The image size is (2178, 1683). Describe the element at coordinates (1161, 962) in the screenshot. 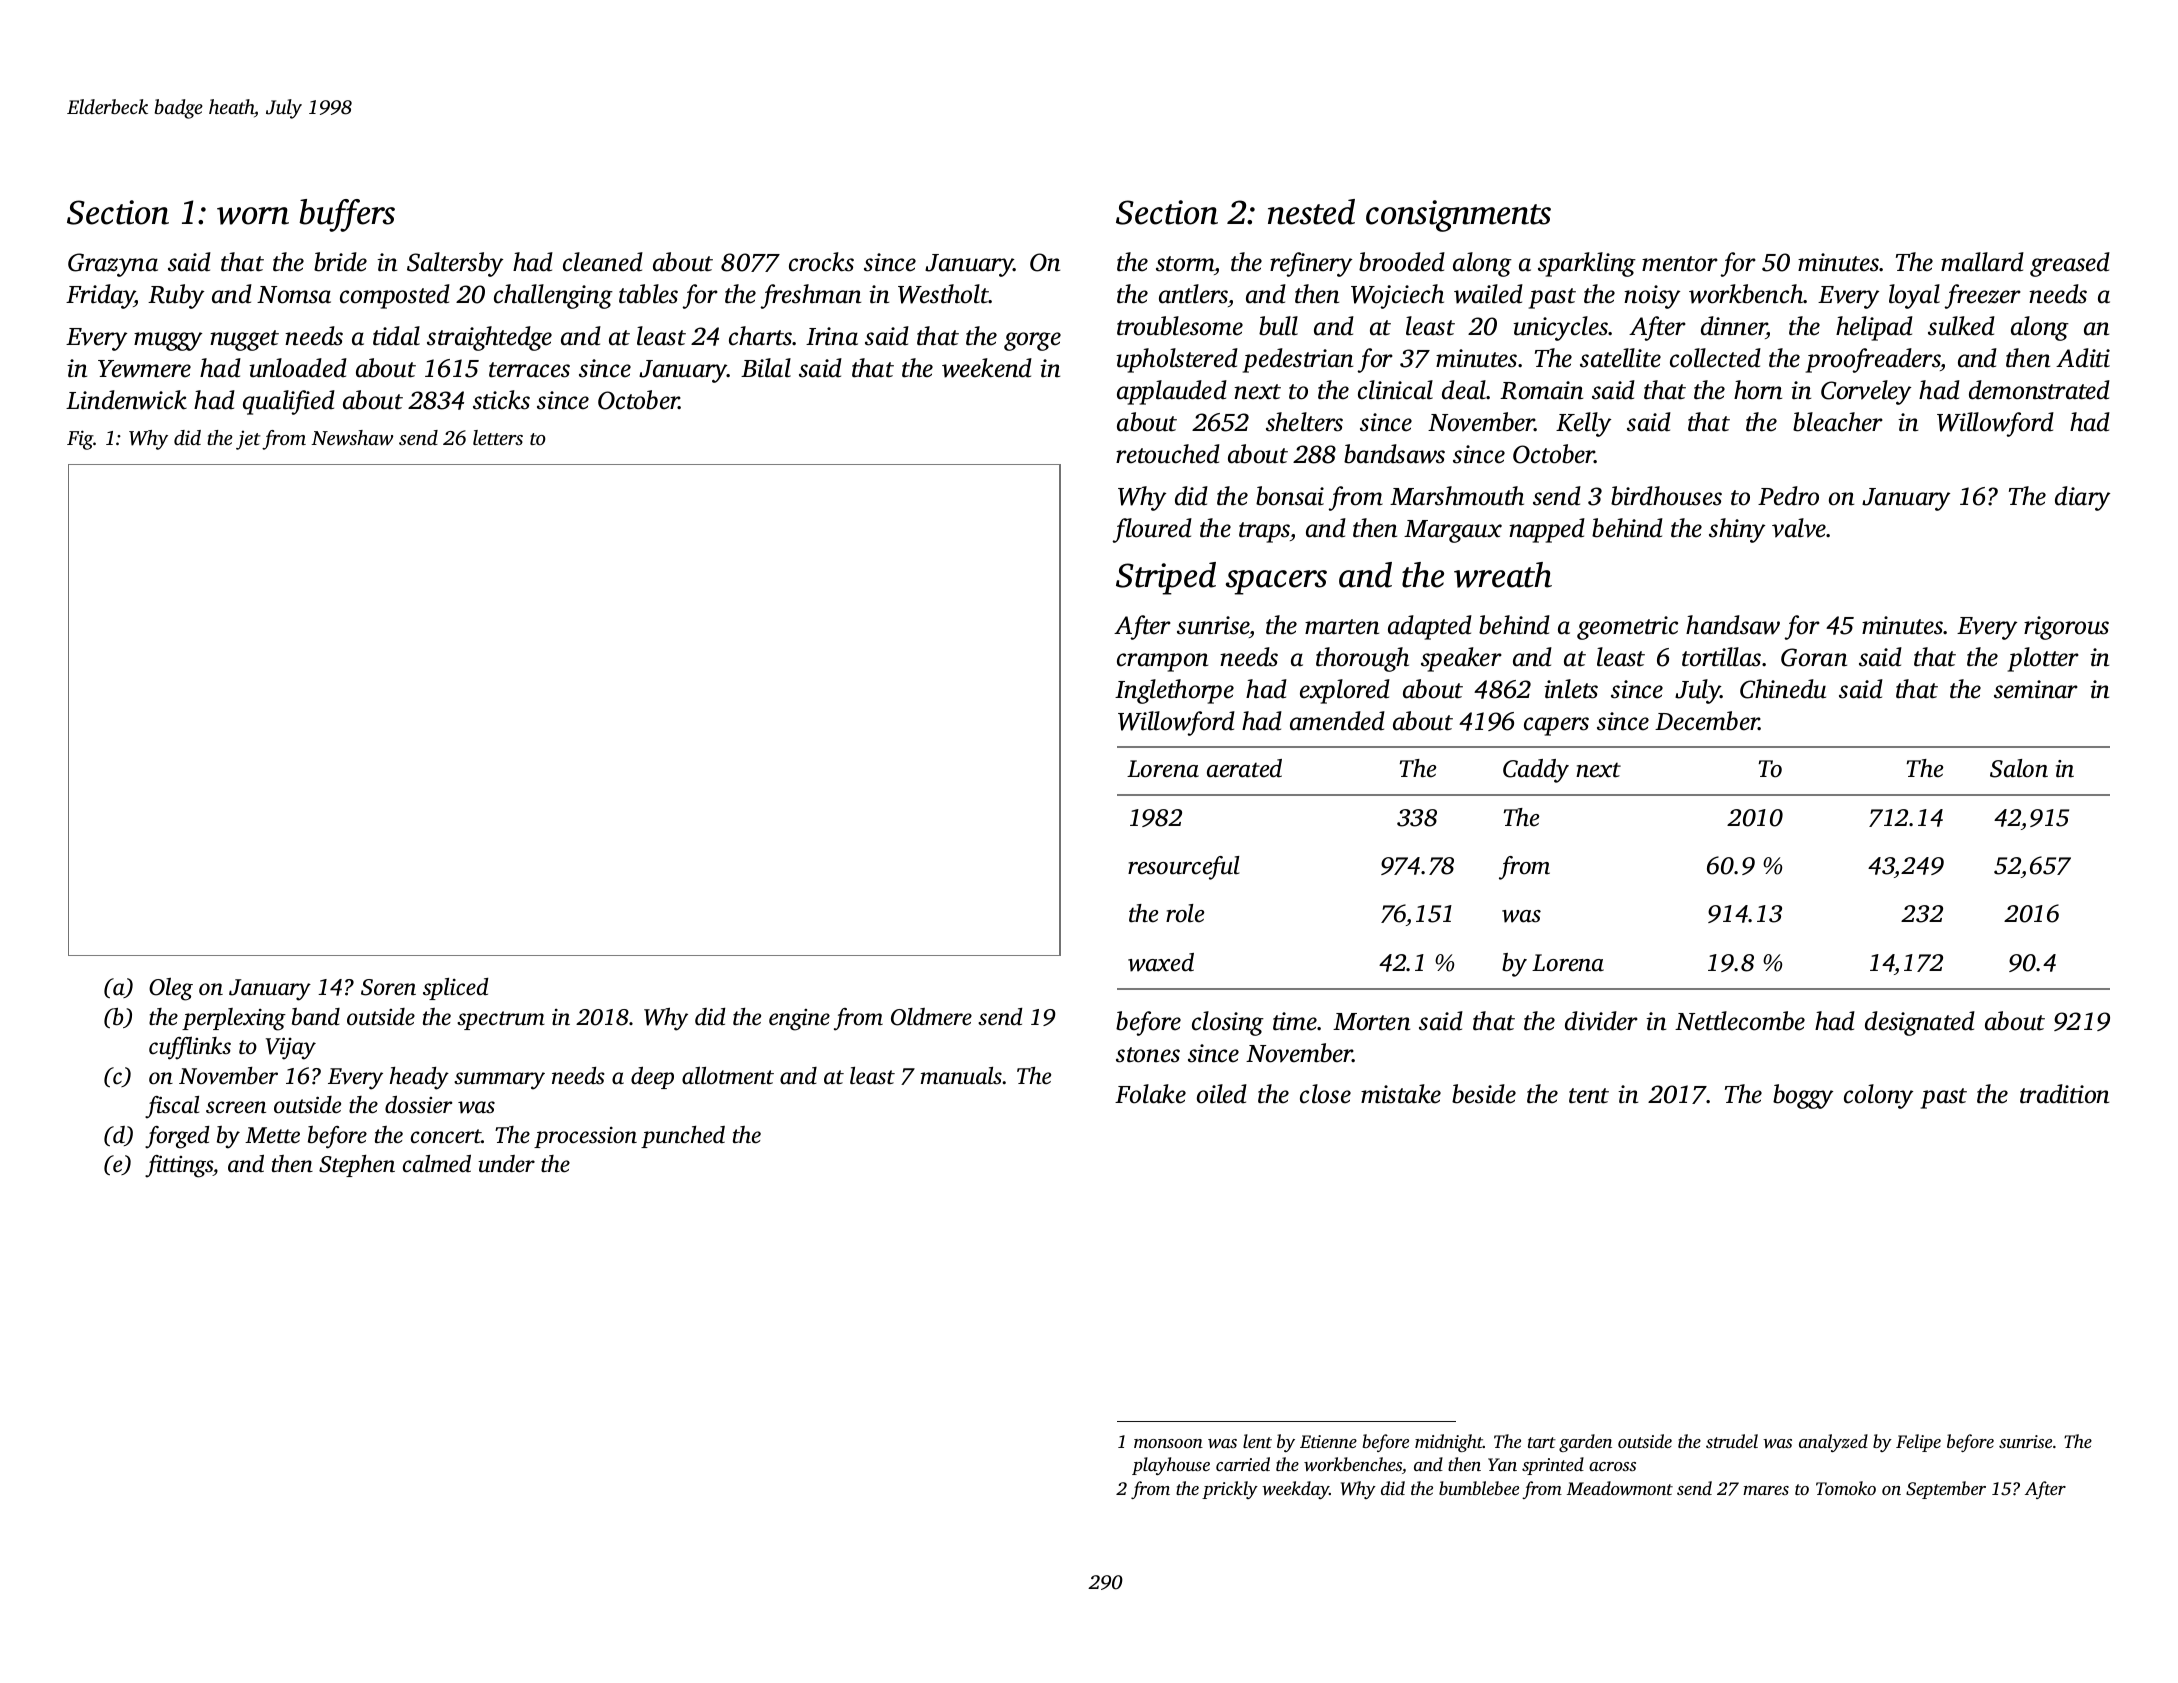

I see `waxed` at that location.
